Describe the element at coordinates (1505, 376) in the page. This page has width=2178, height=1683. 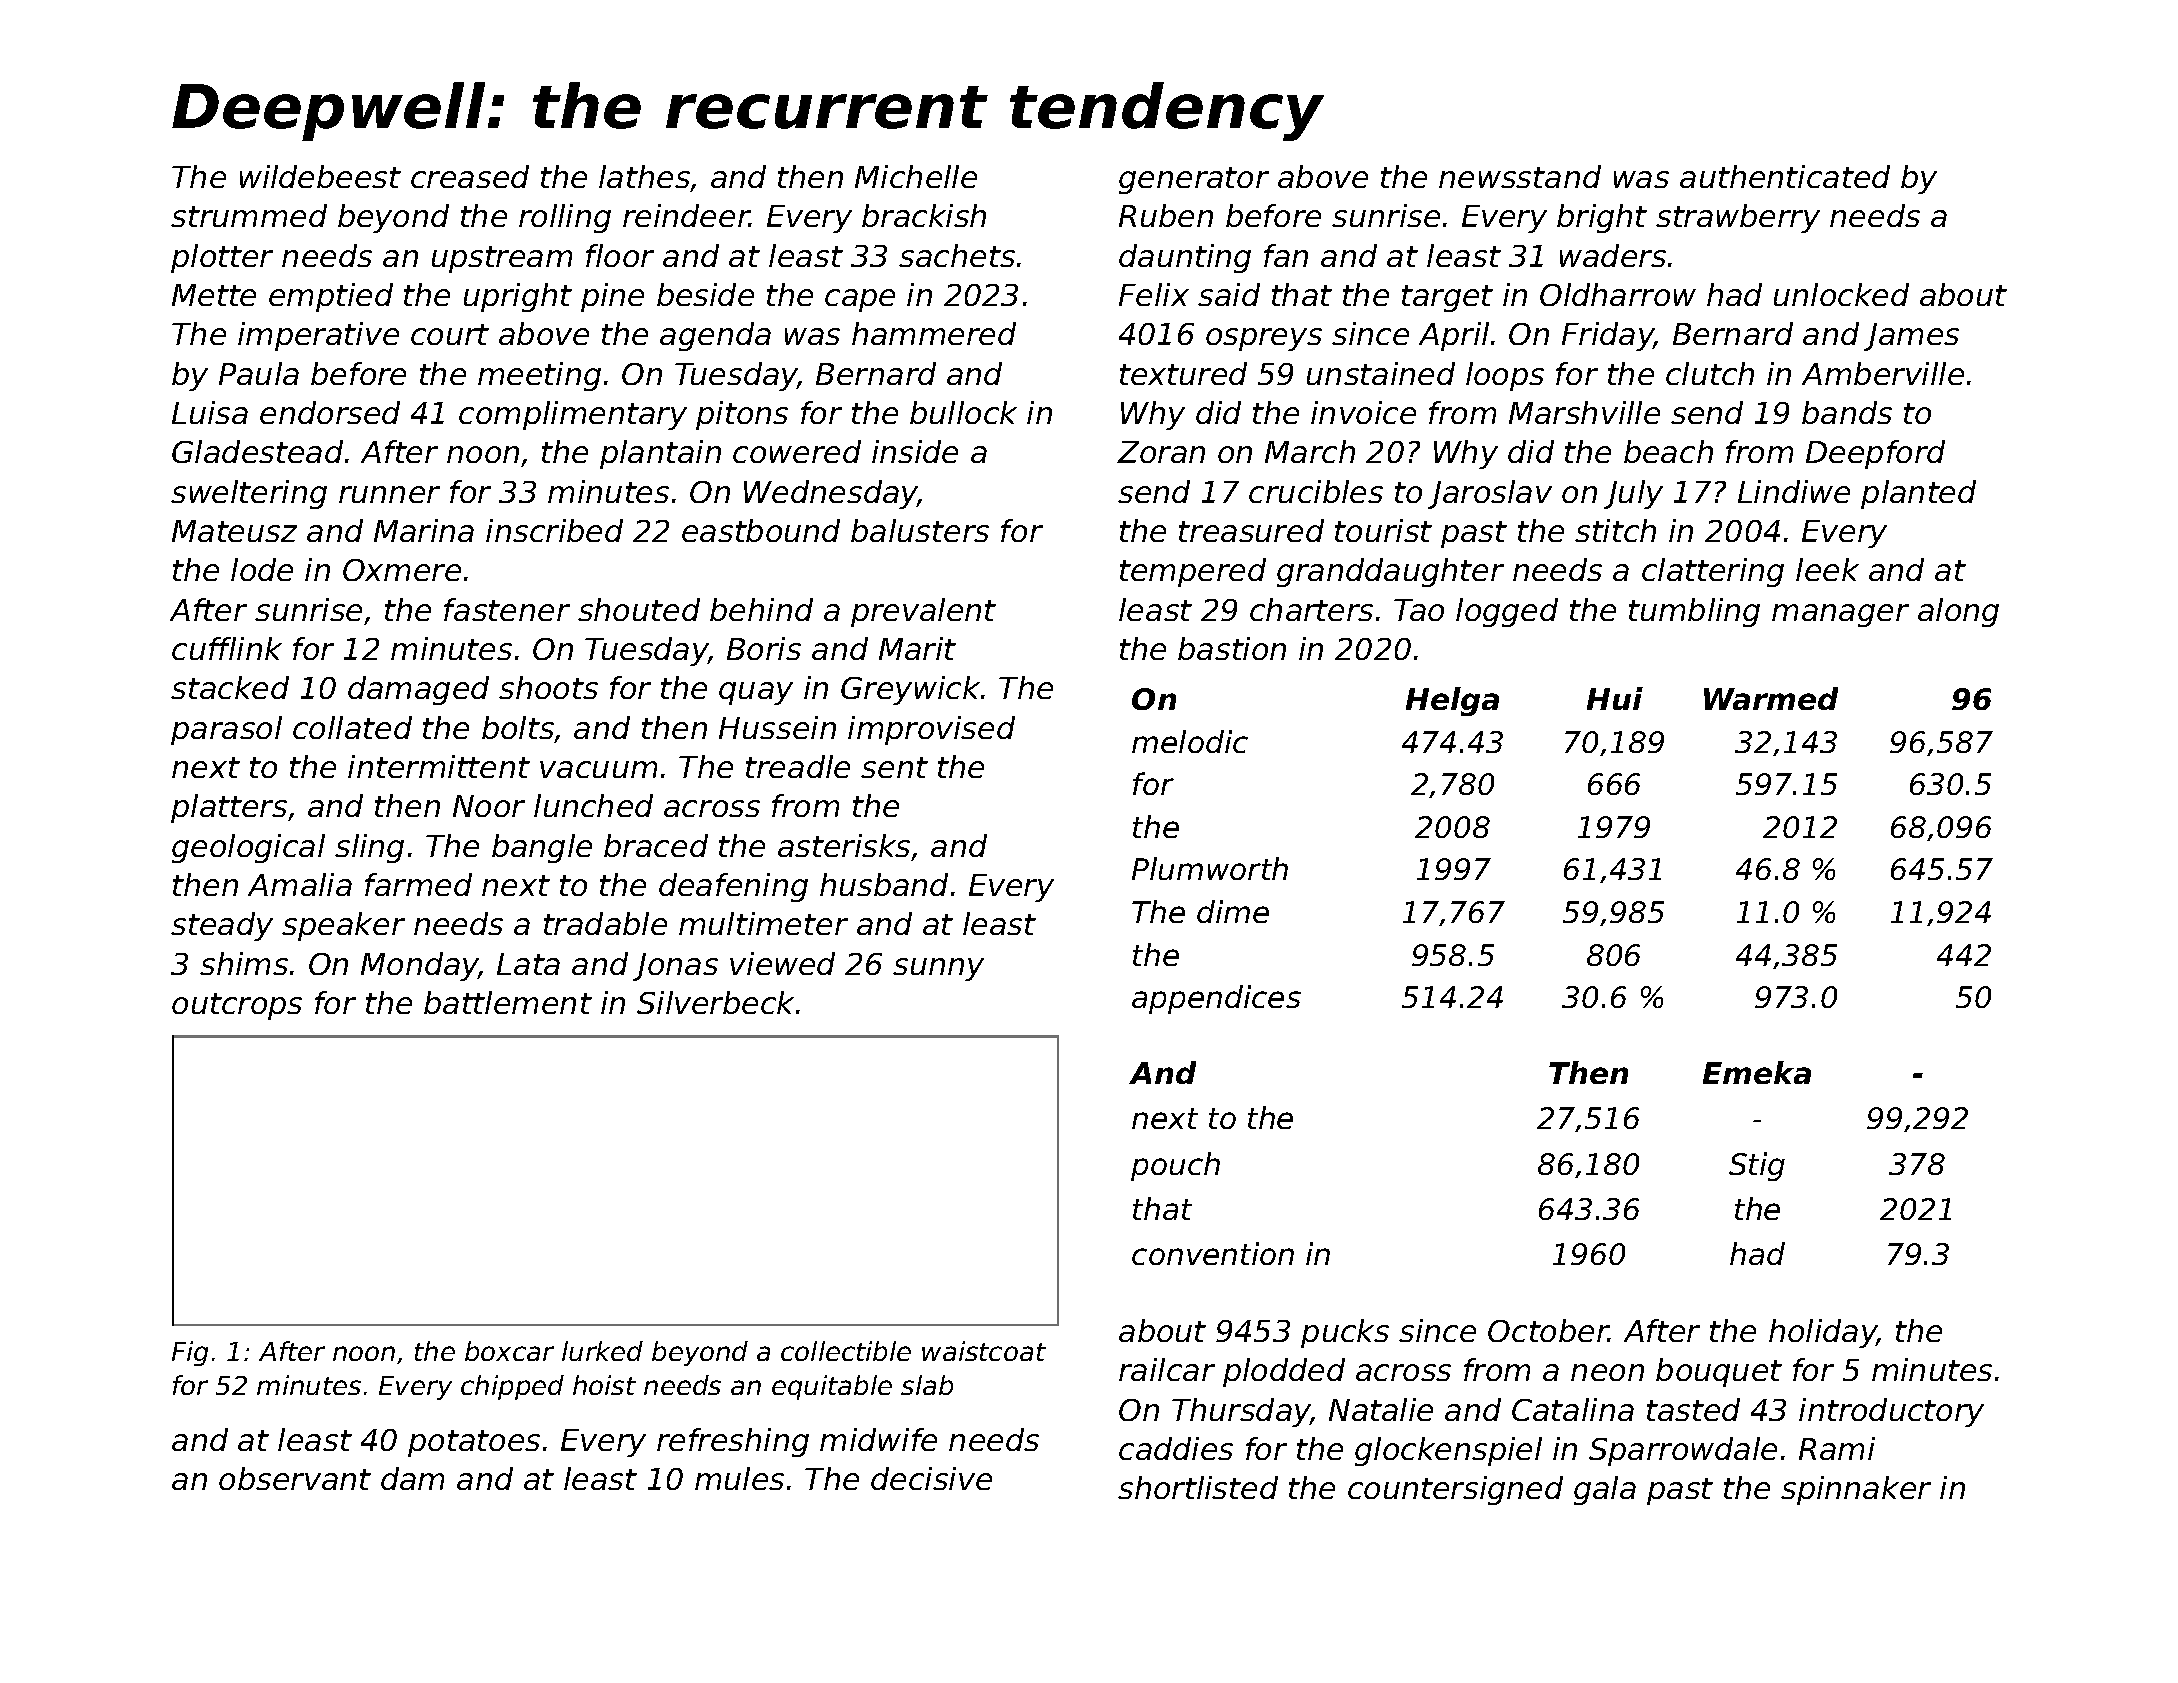
I see `loops` at that location.
